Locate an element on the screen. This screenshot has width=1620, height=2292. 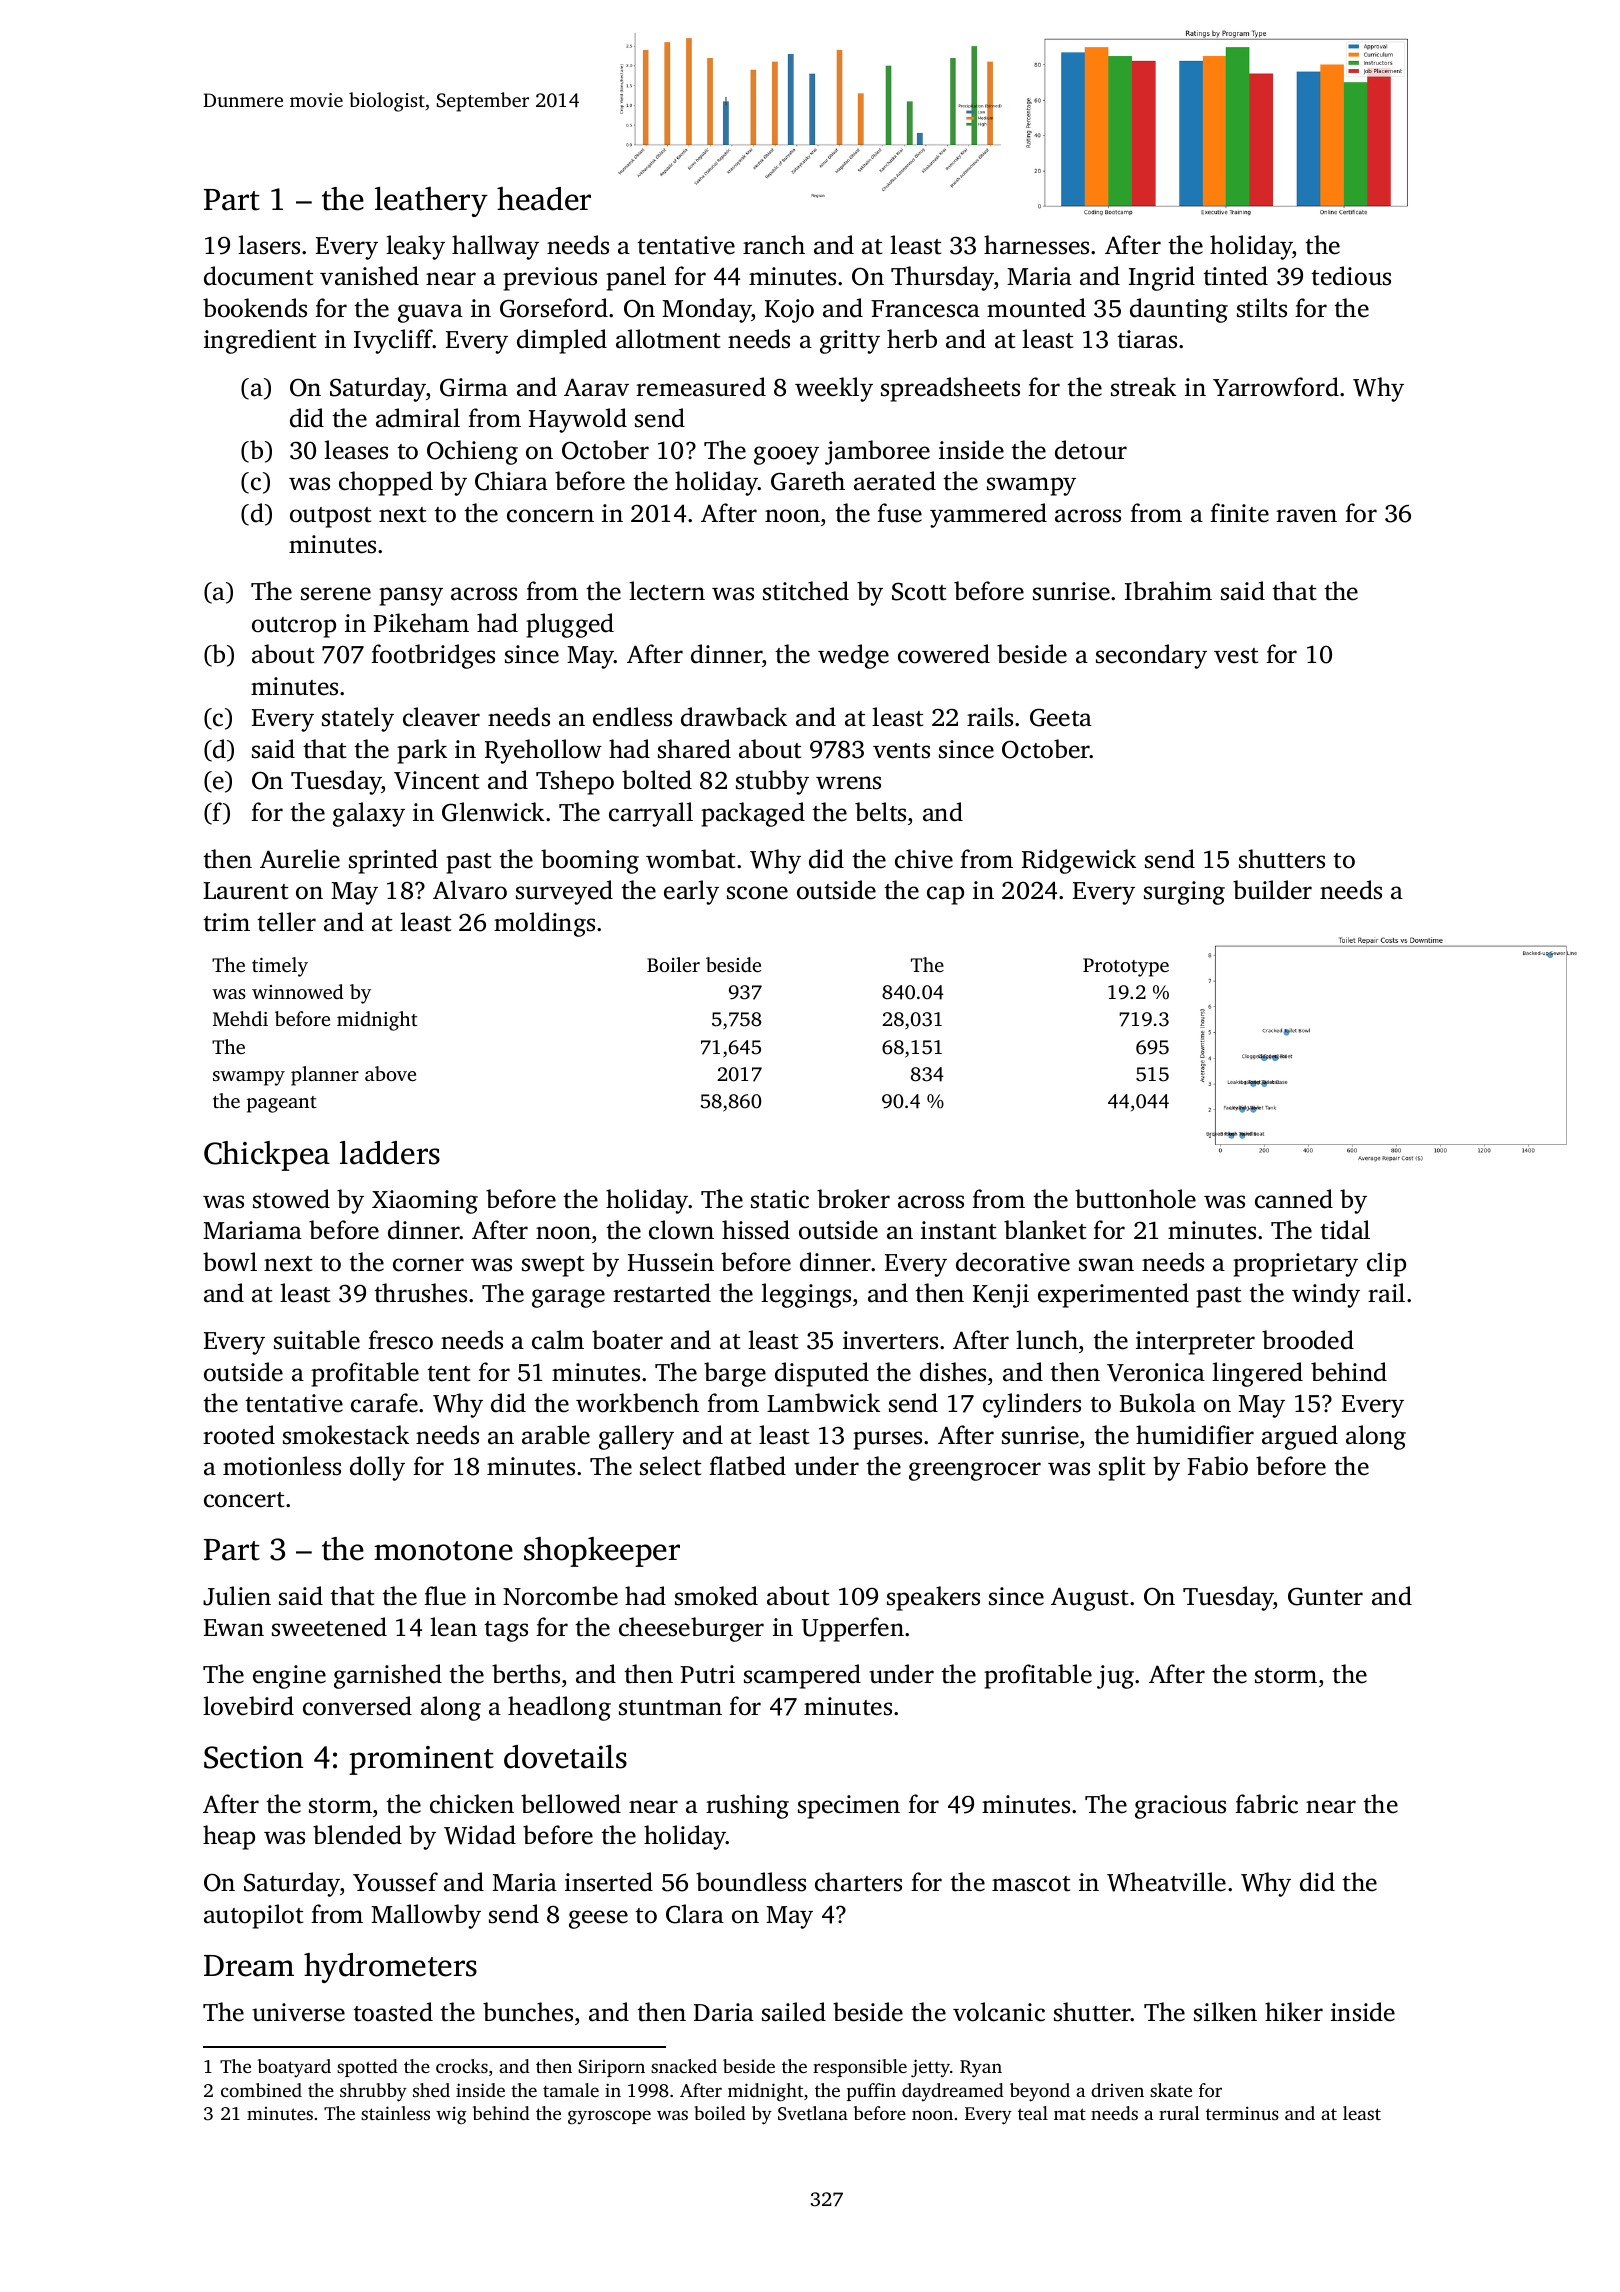
ranch is located at coordinates (774, 245).
